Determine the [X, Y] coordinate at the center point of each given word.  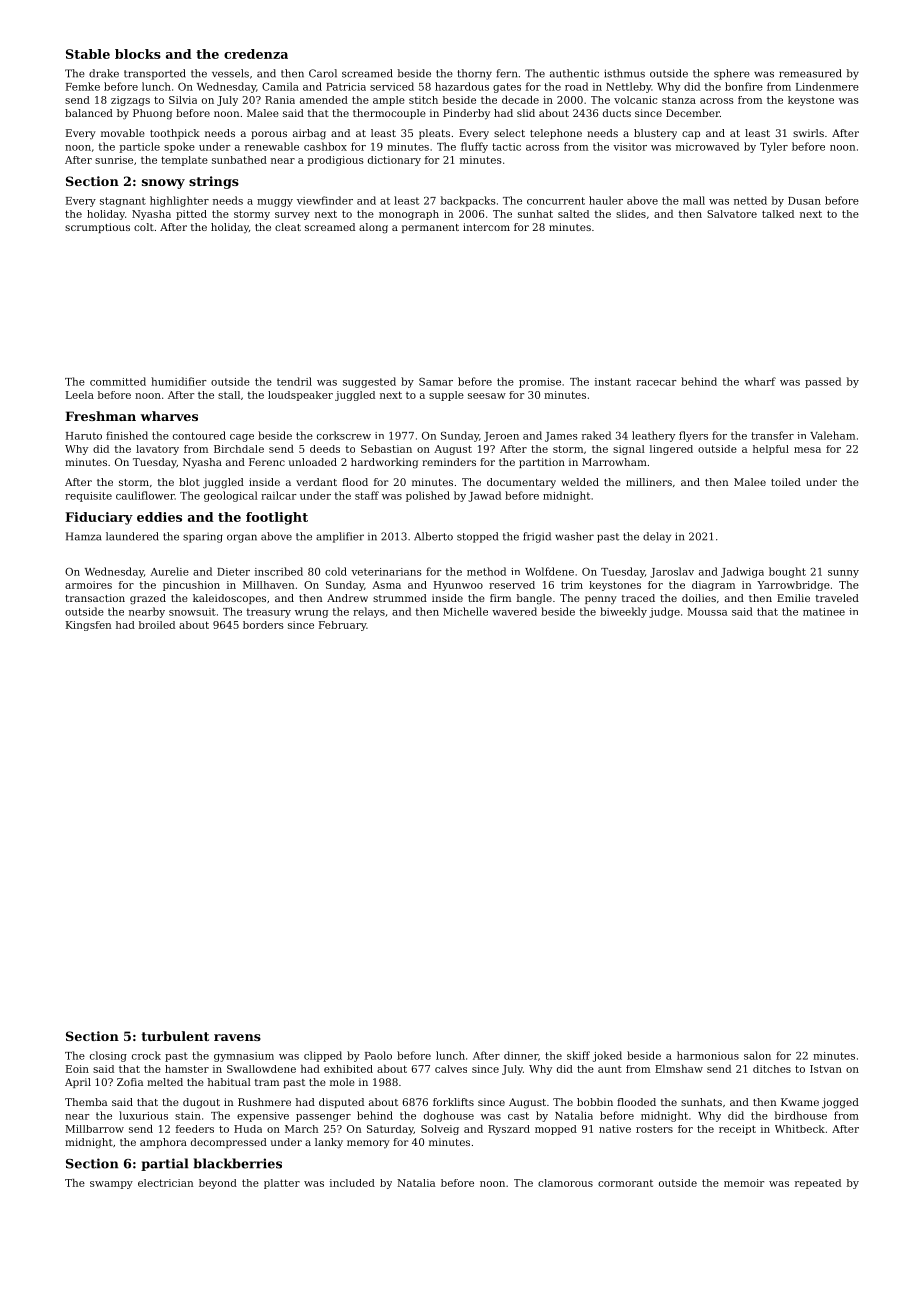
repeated [818, 1184]
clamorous [565, 1183]
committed [118, 381]
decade [520, 100]
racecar [656, 383]
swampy [111, 1185]
